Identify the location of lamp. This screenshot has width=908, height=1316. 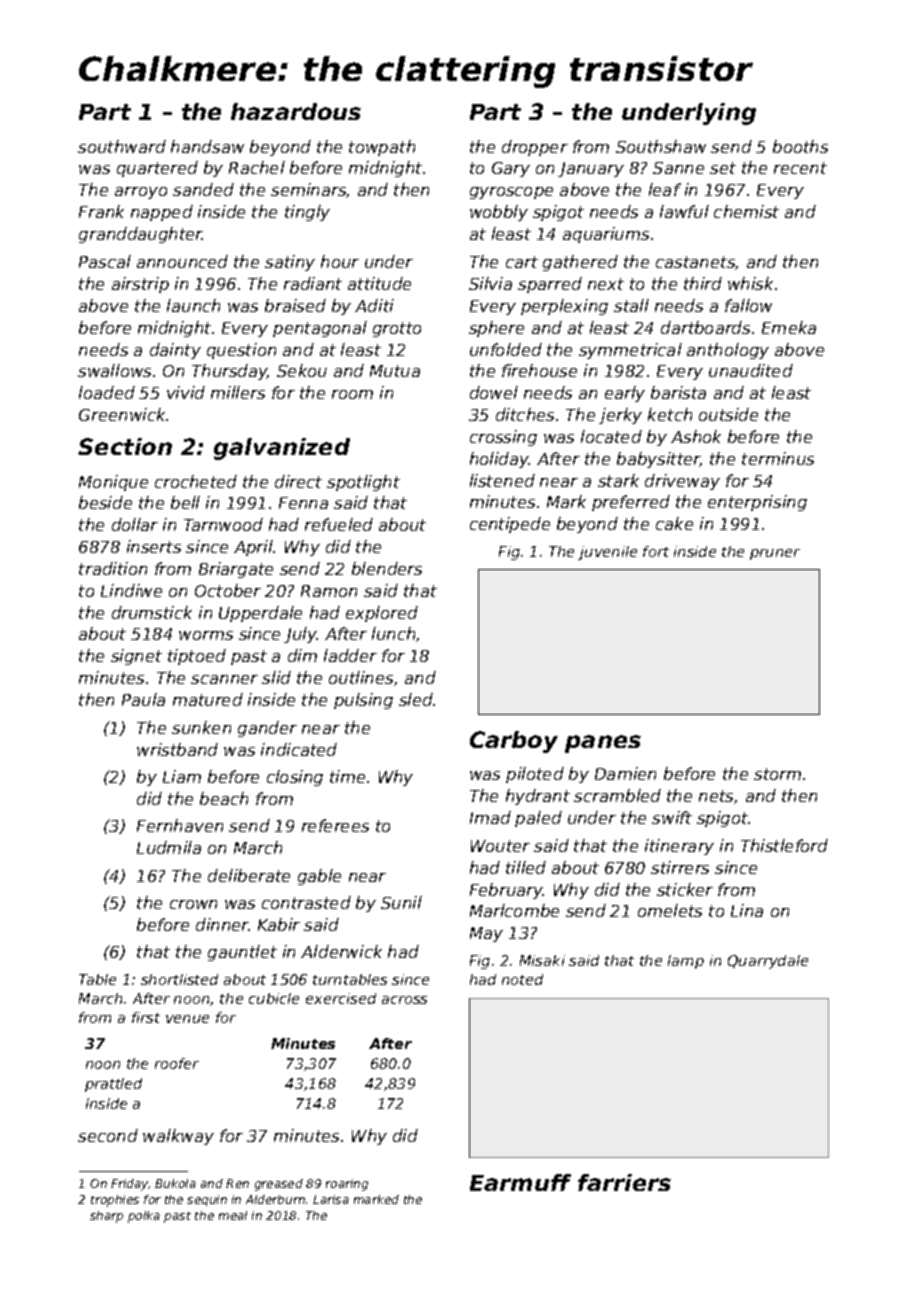
(686, 962).
